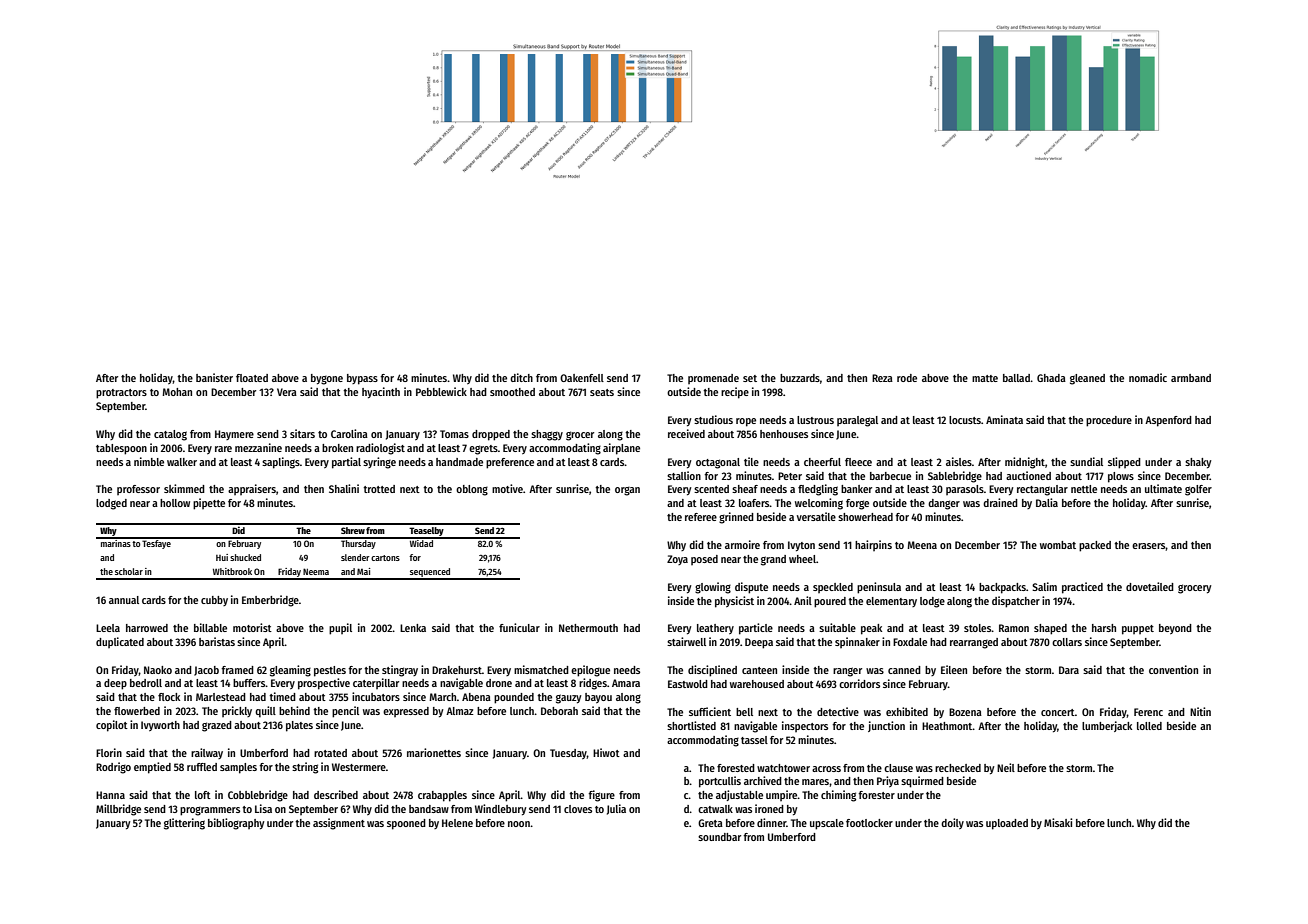 This page has height=924, width=1308. Describe the element at coordinates (265, 711) in the page. I see `quill` at that location.
